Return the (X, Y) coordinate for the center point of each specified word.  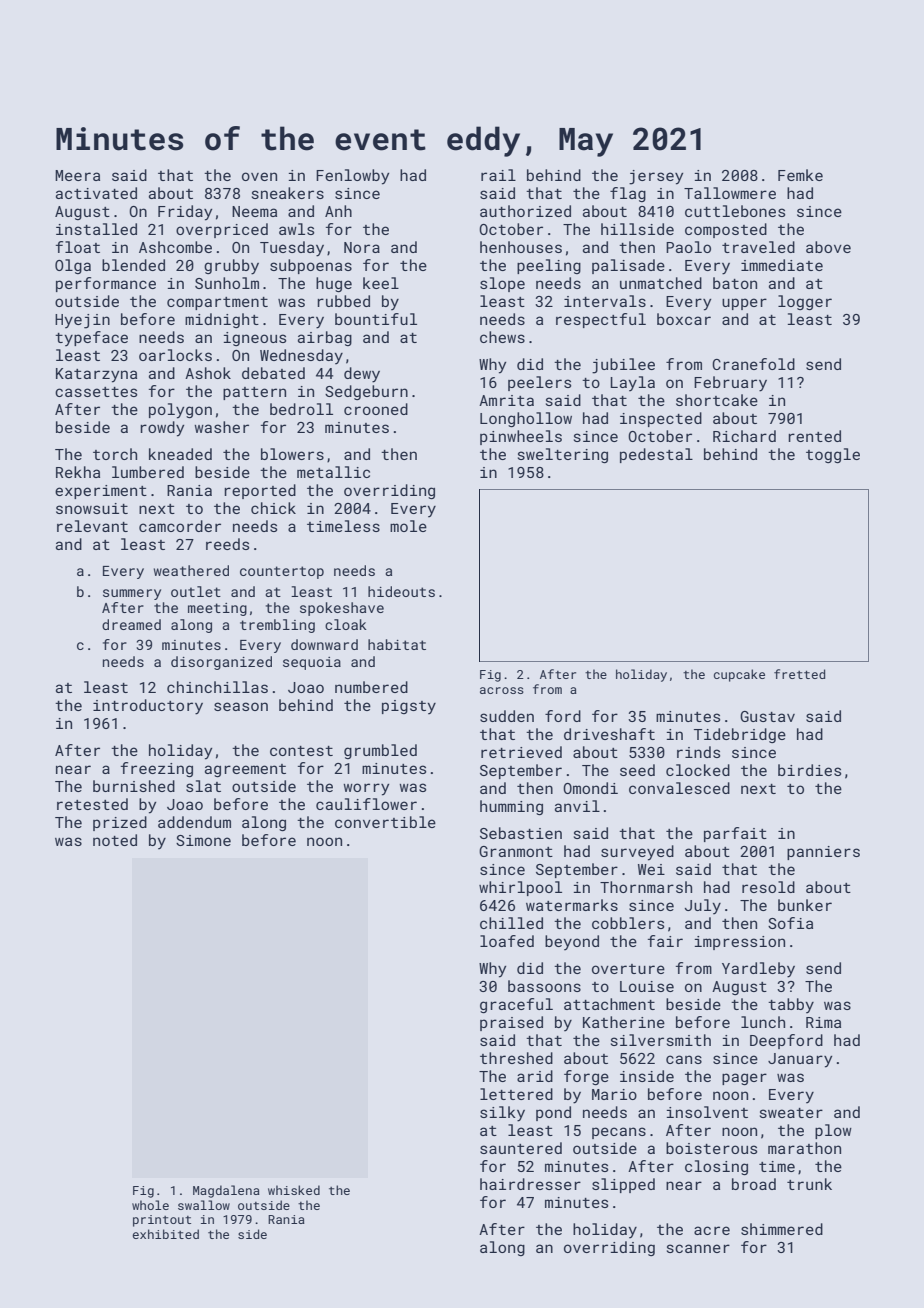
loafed (507, 941)
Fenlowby (352, 177)
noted (115, 840)
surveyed (637, 853)
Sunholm (227, 283)
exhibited (165, 1234)
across (502, 690)
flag (628, 194)
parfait (735, 834)
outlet (196, 591)
